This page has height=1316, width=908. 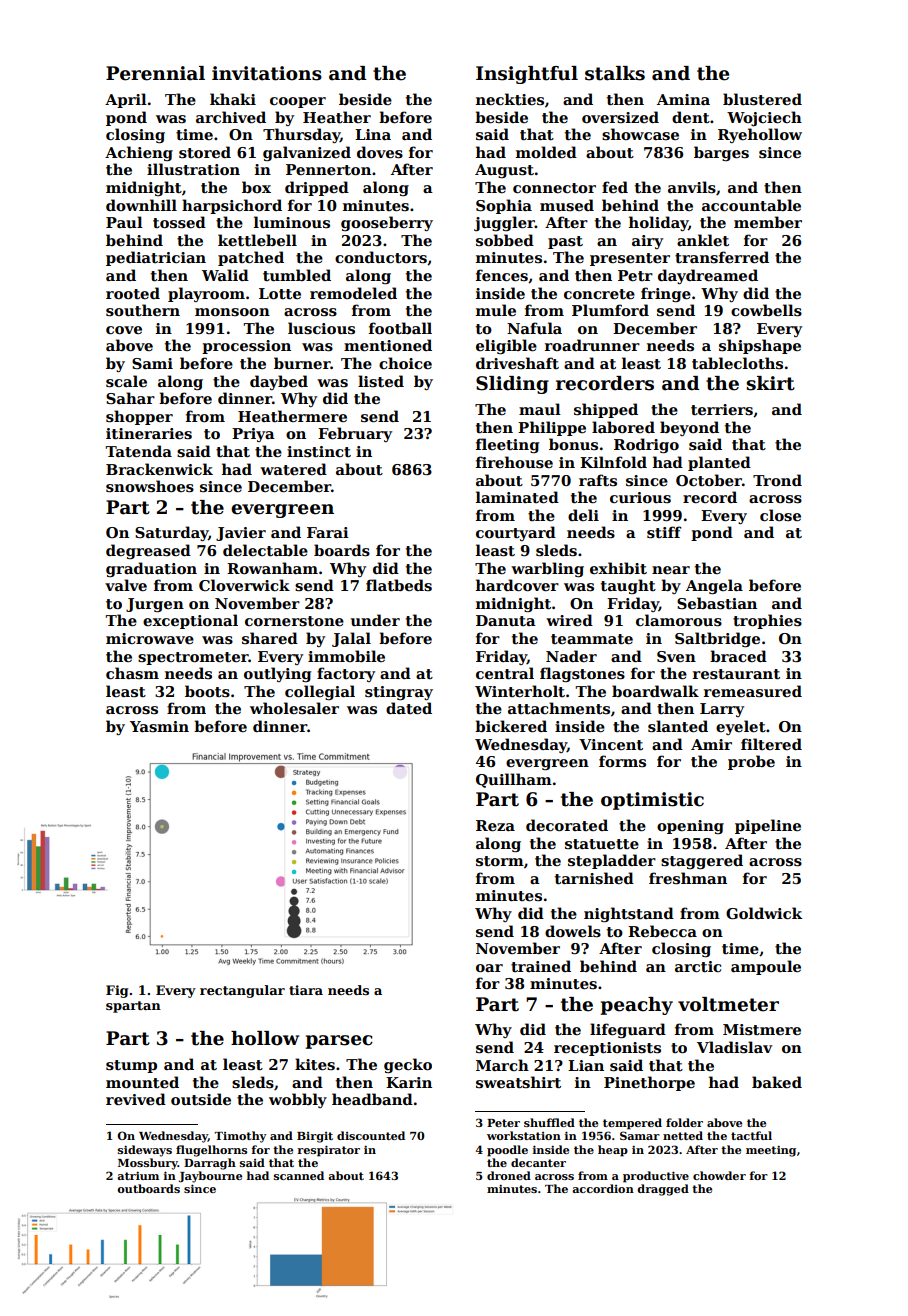 What do you see at coordinates (546, 152) in the page?
I see `molded` at bounding box center [546, 152].
